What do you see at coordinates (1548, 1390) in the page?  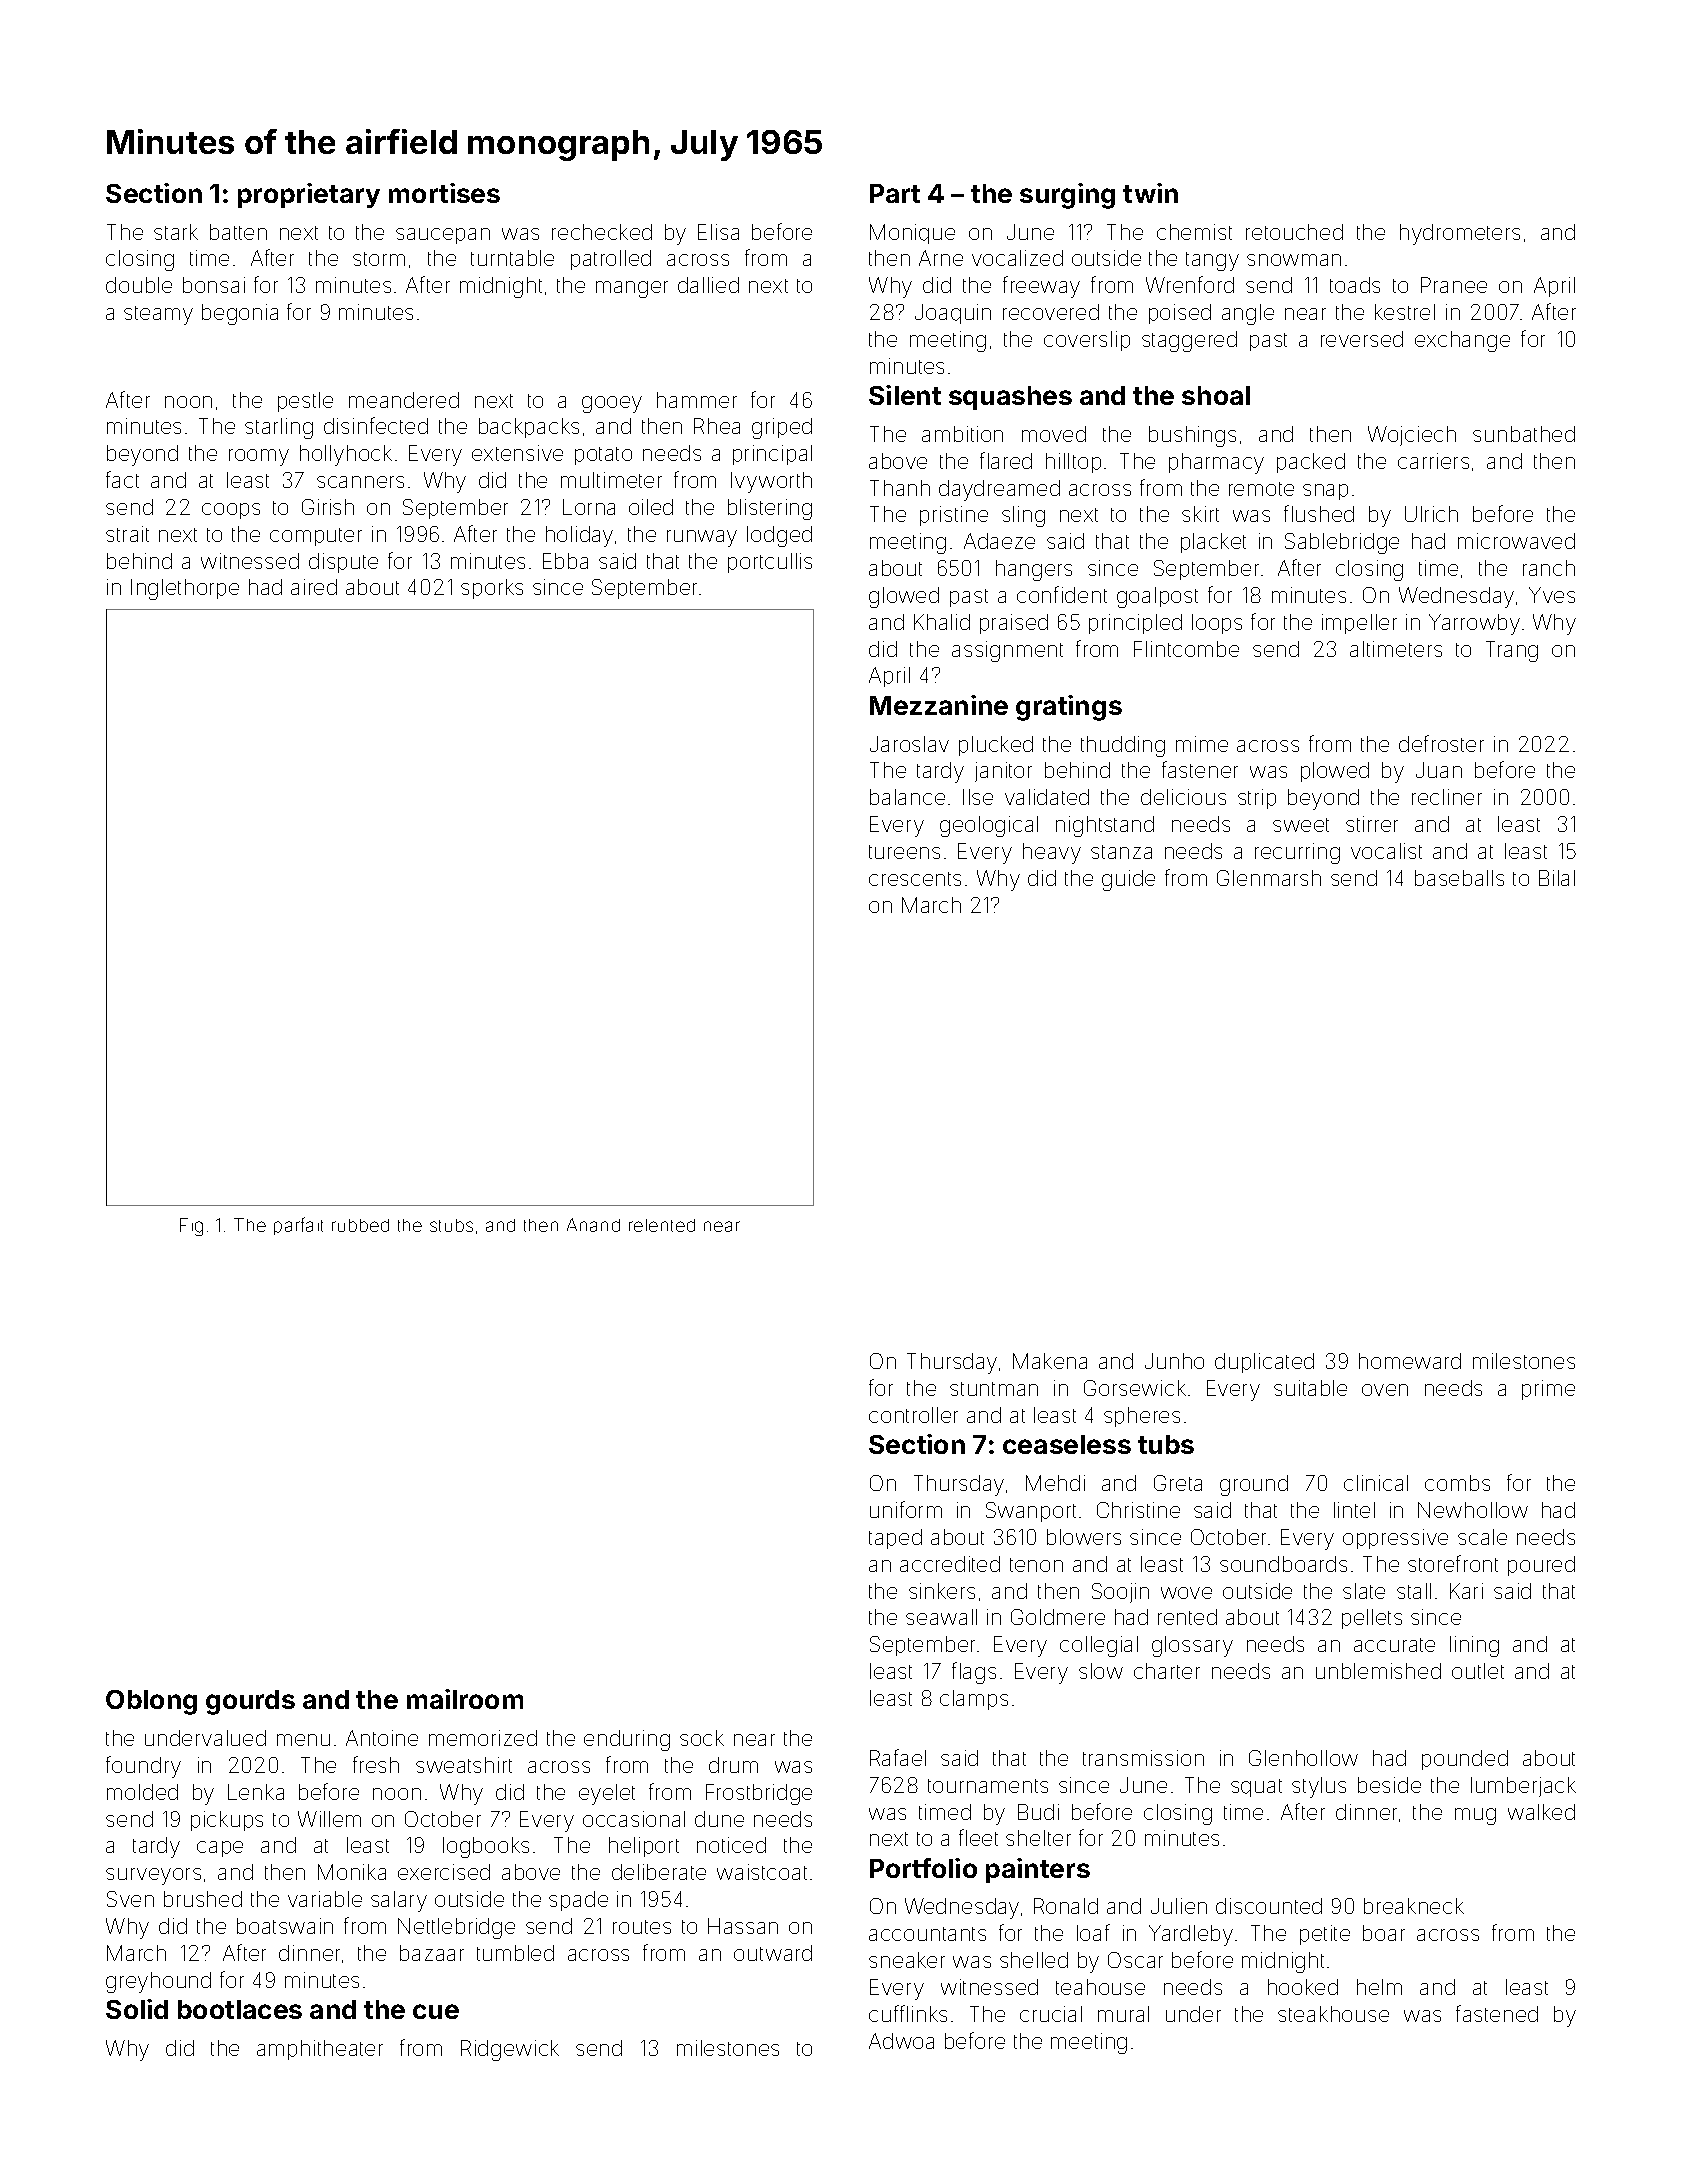 I see `prime` at bounding box center [1548, 1390].
